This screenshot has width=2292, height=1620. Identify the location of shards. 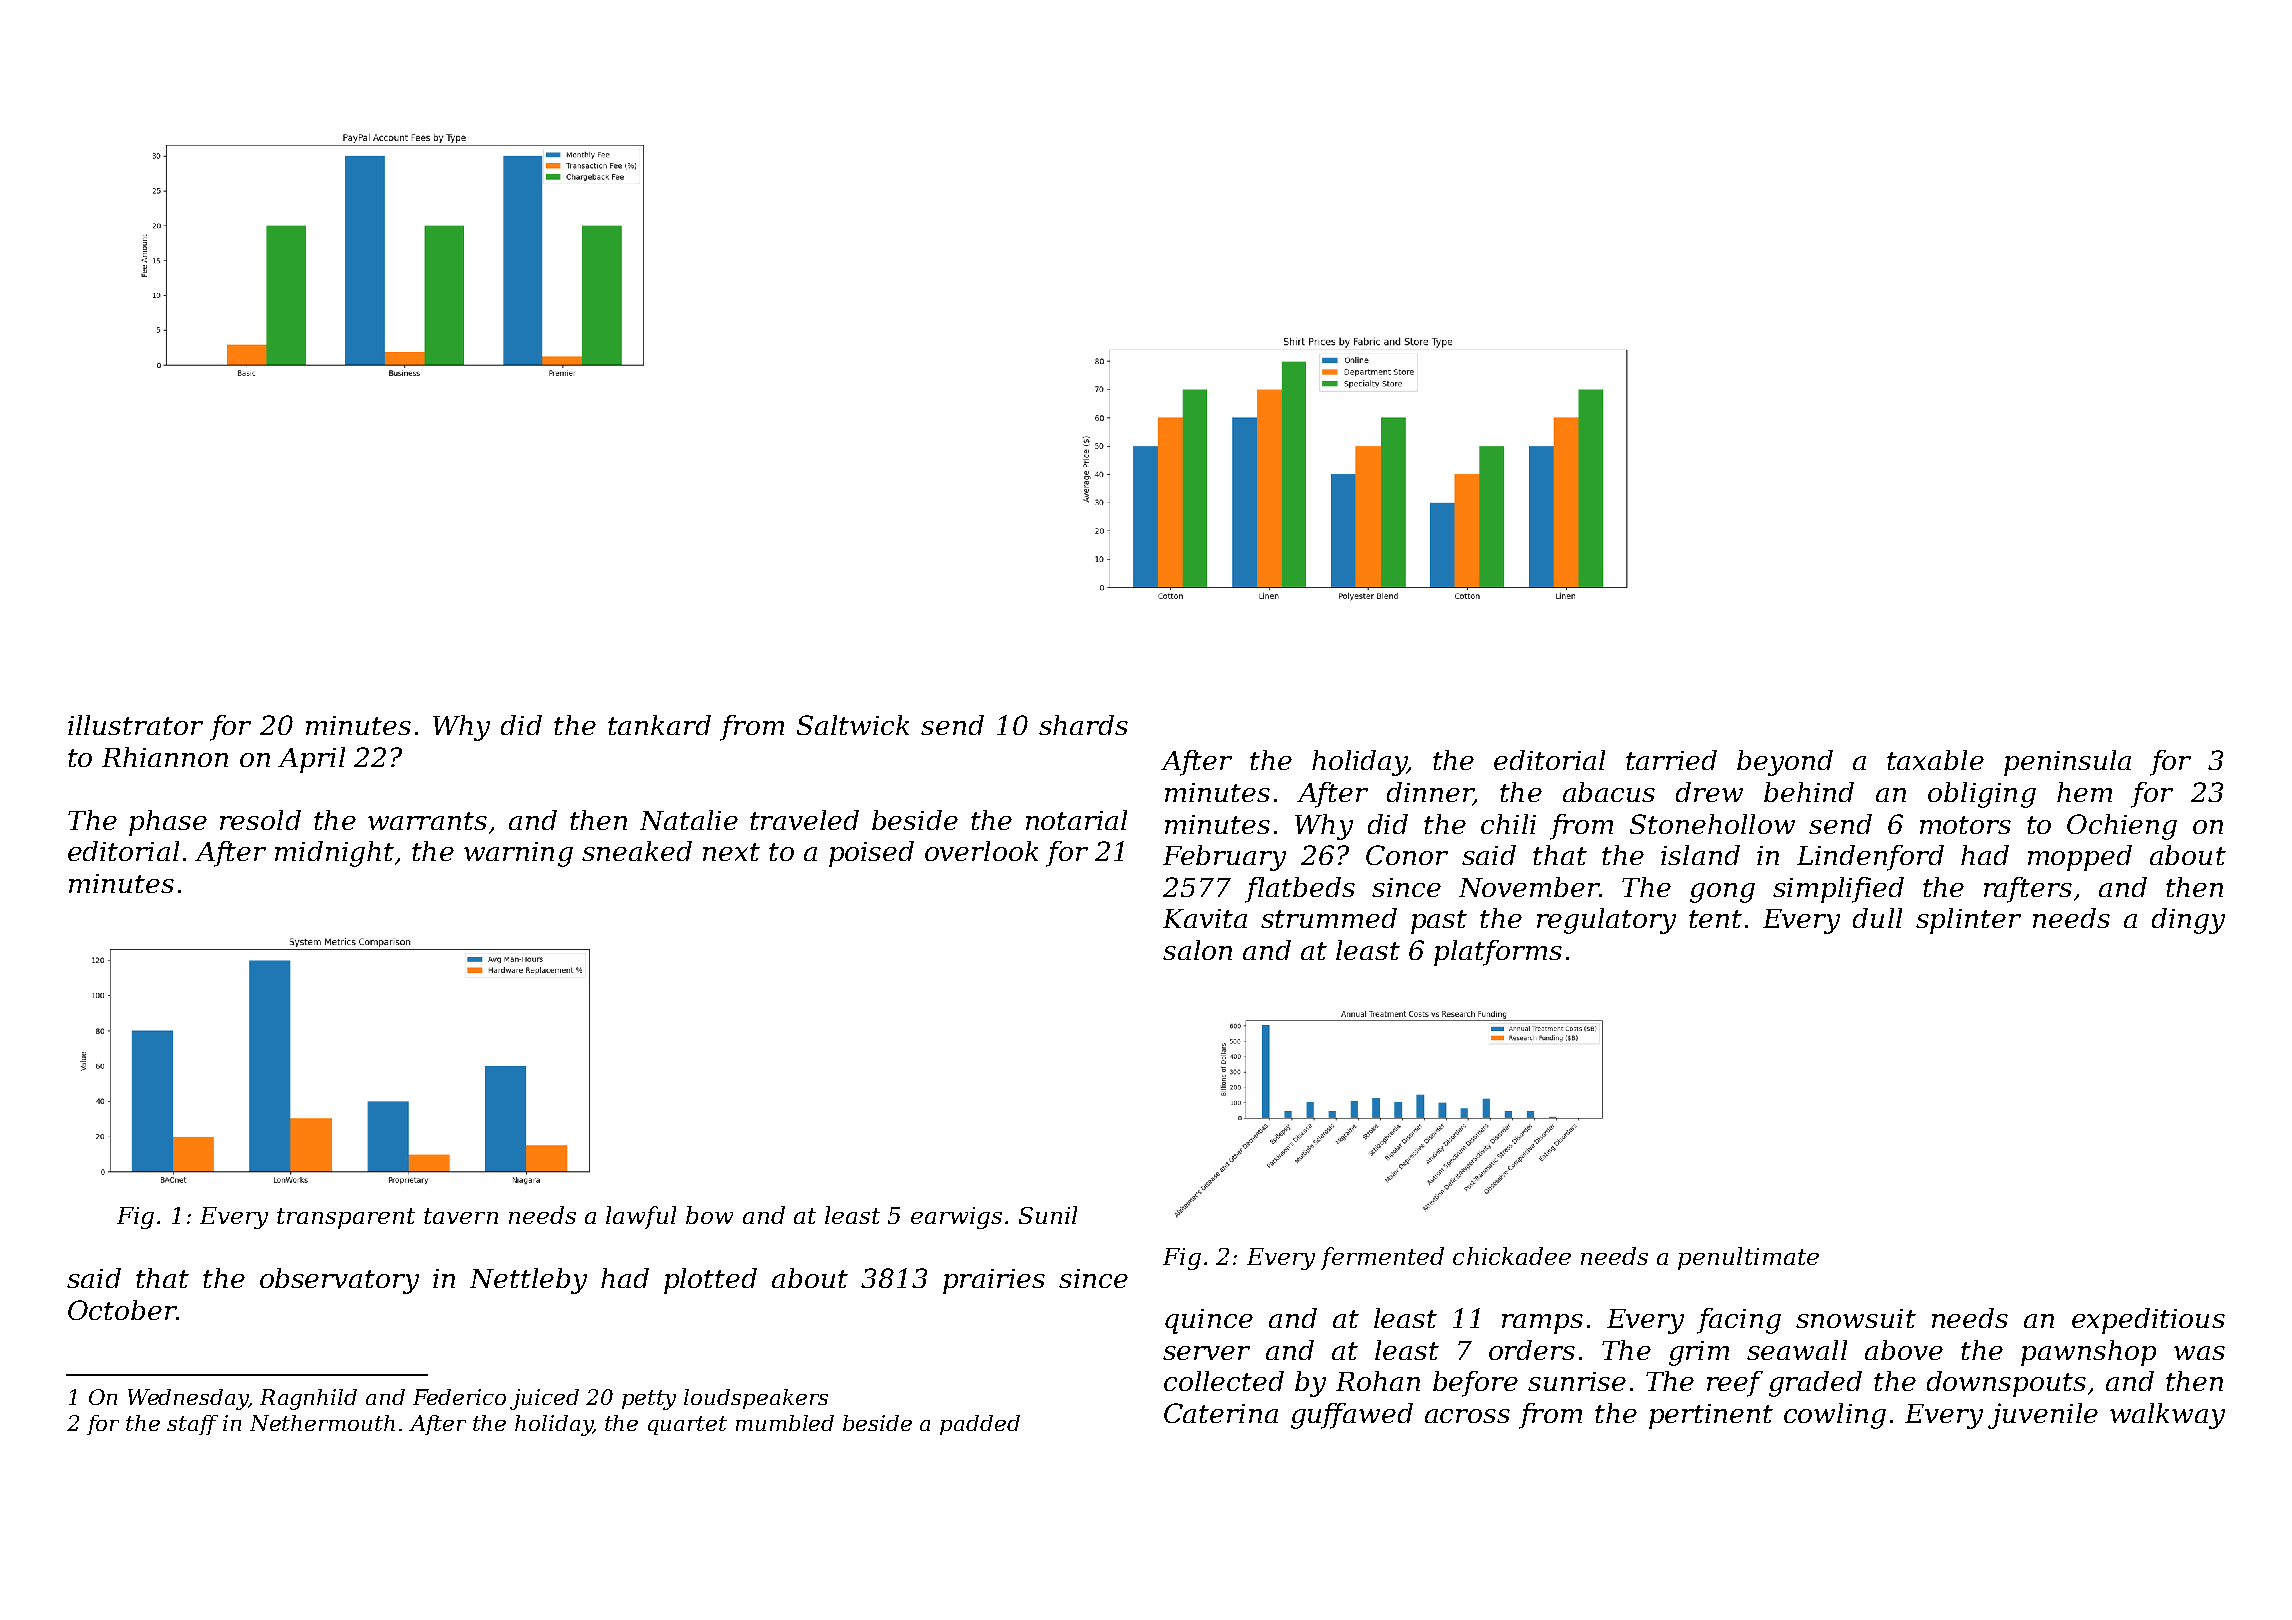
(1083, 725).
